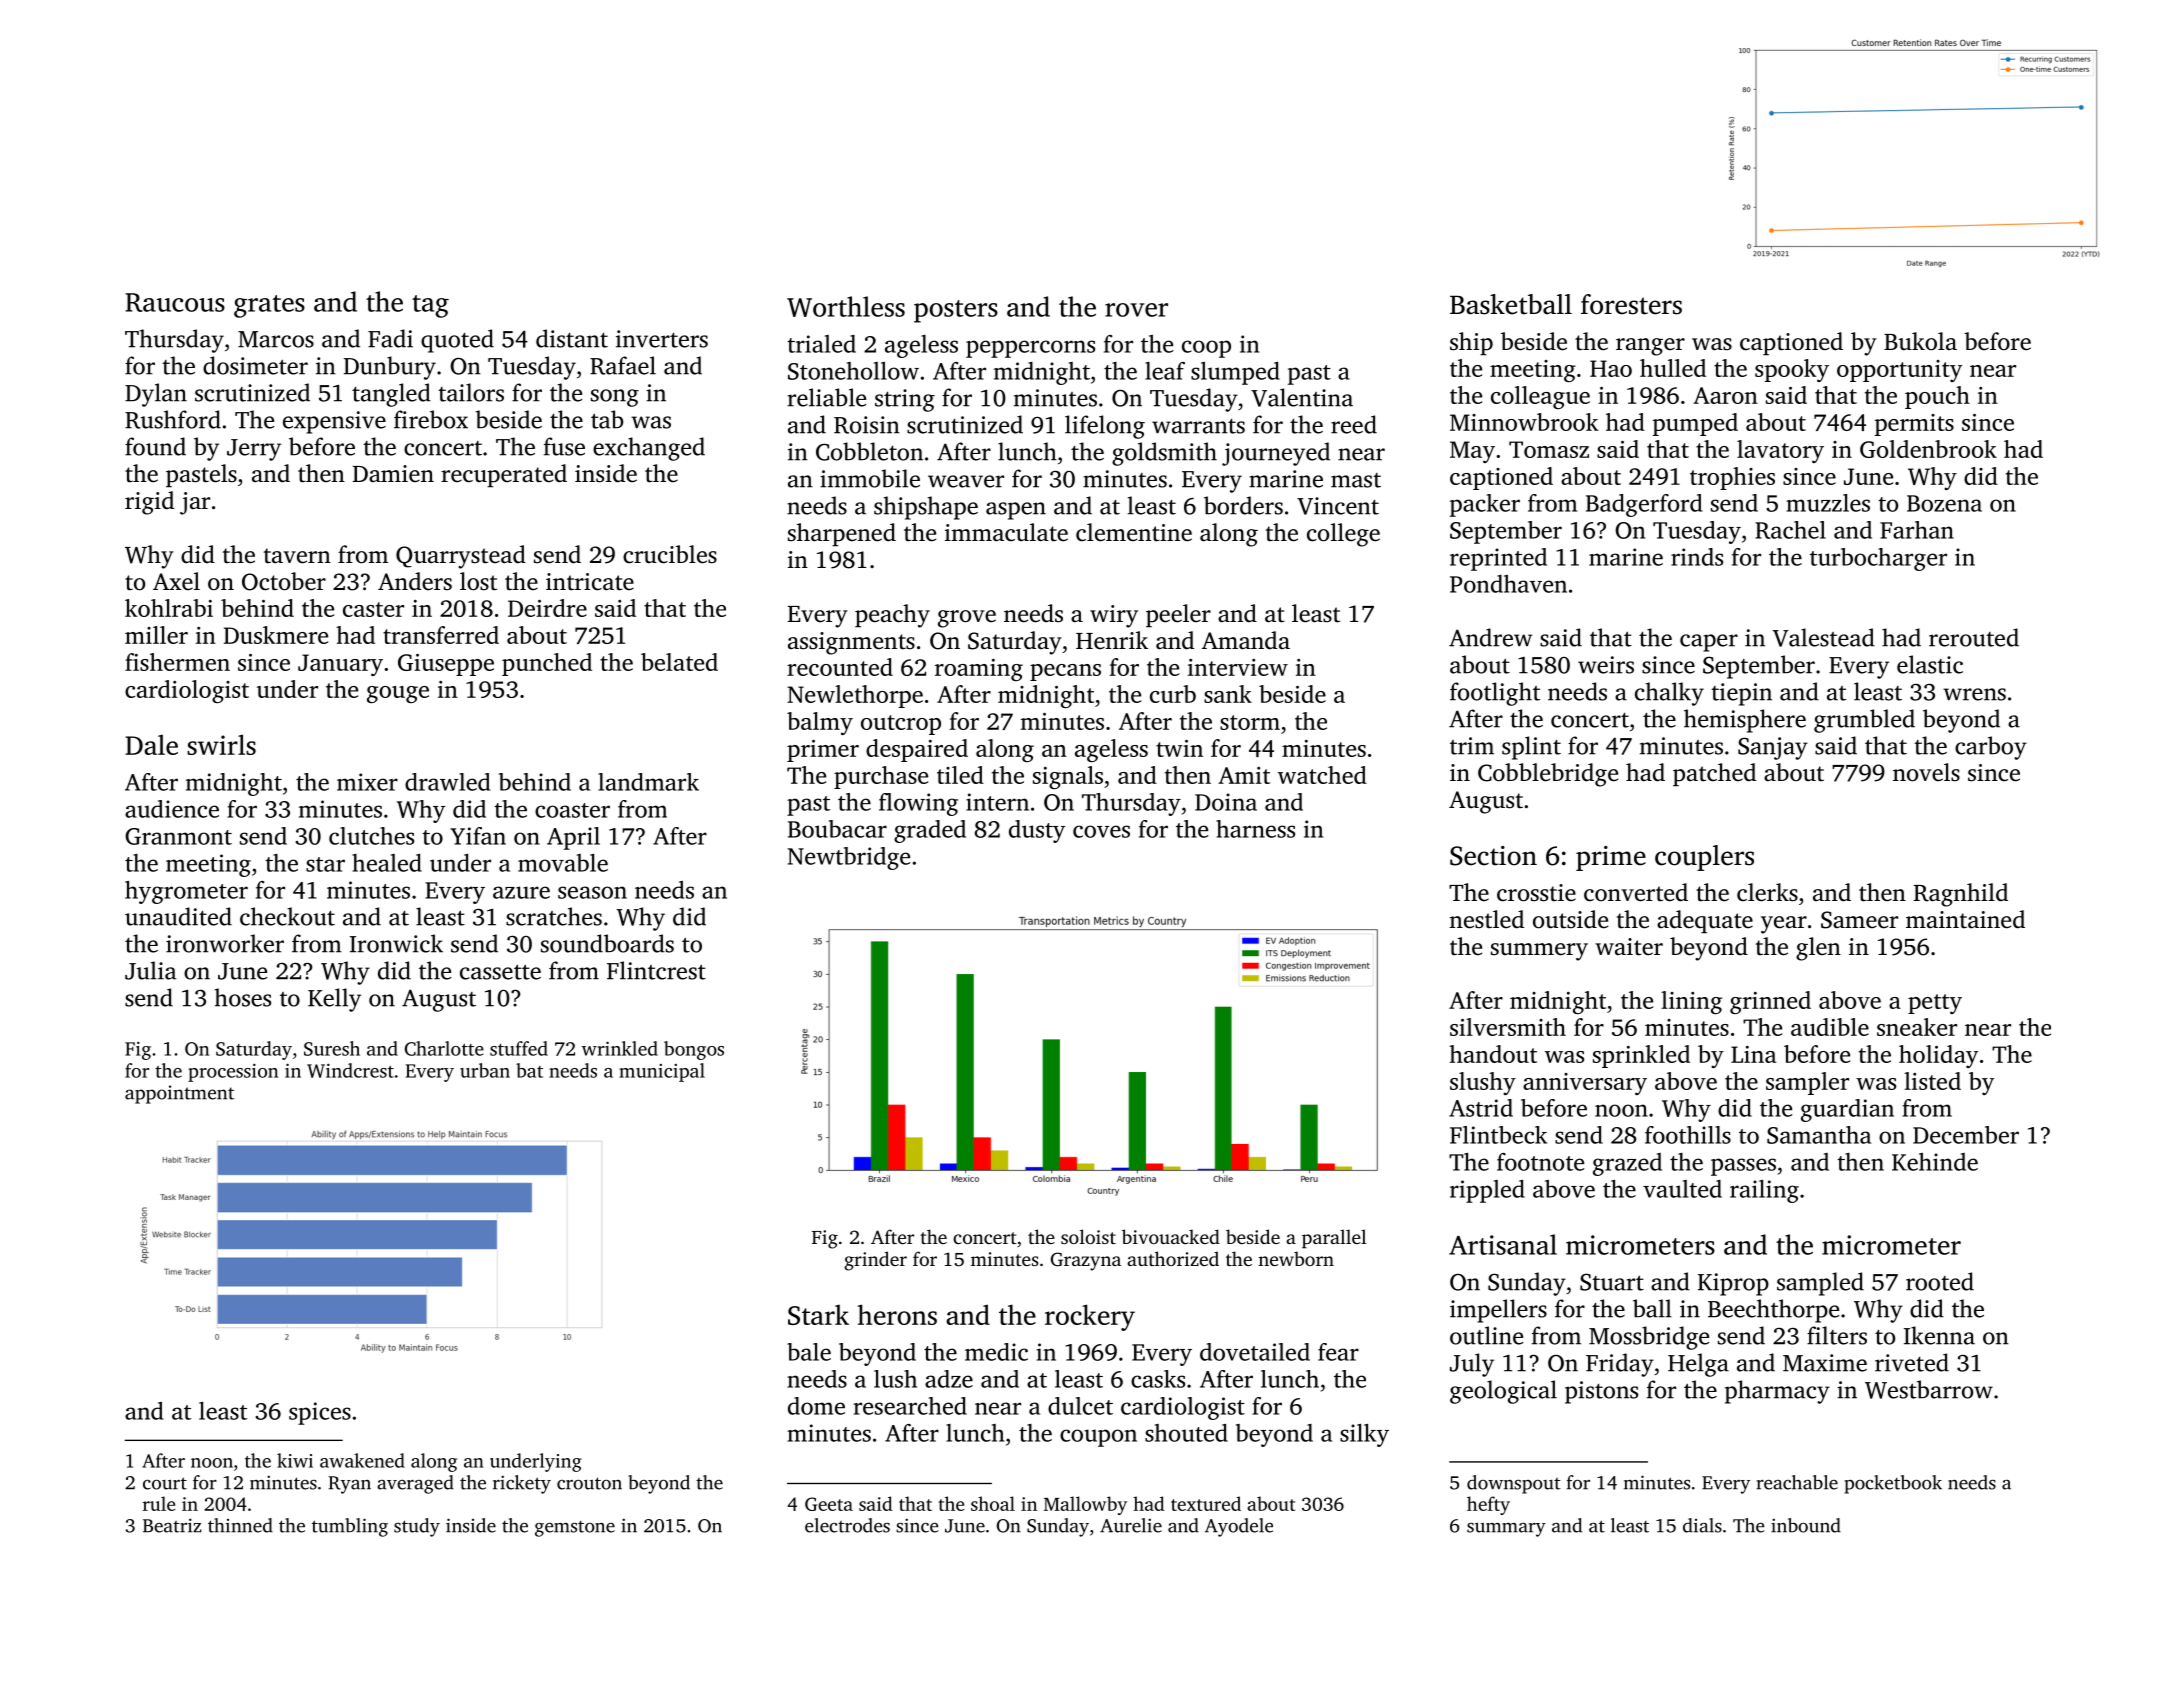 The width and height of the screenshot is (2178, 1683). Describe the element at coordinates (1792, 370) in the screenshot. I see `spooky` at that location.
